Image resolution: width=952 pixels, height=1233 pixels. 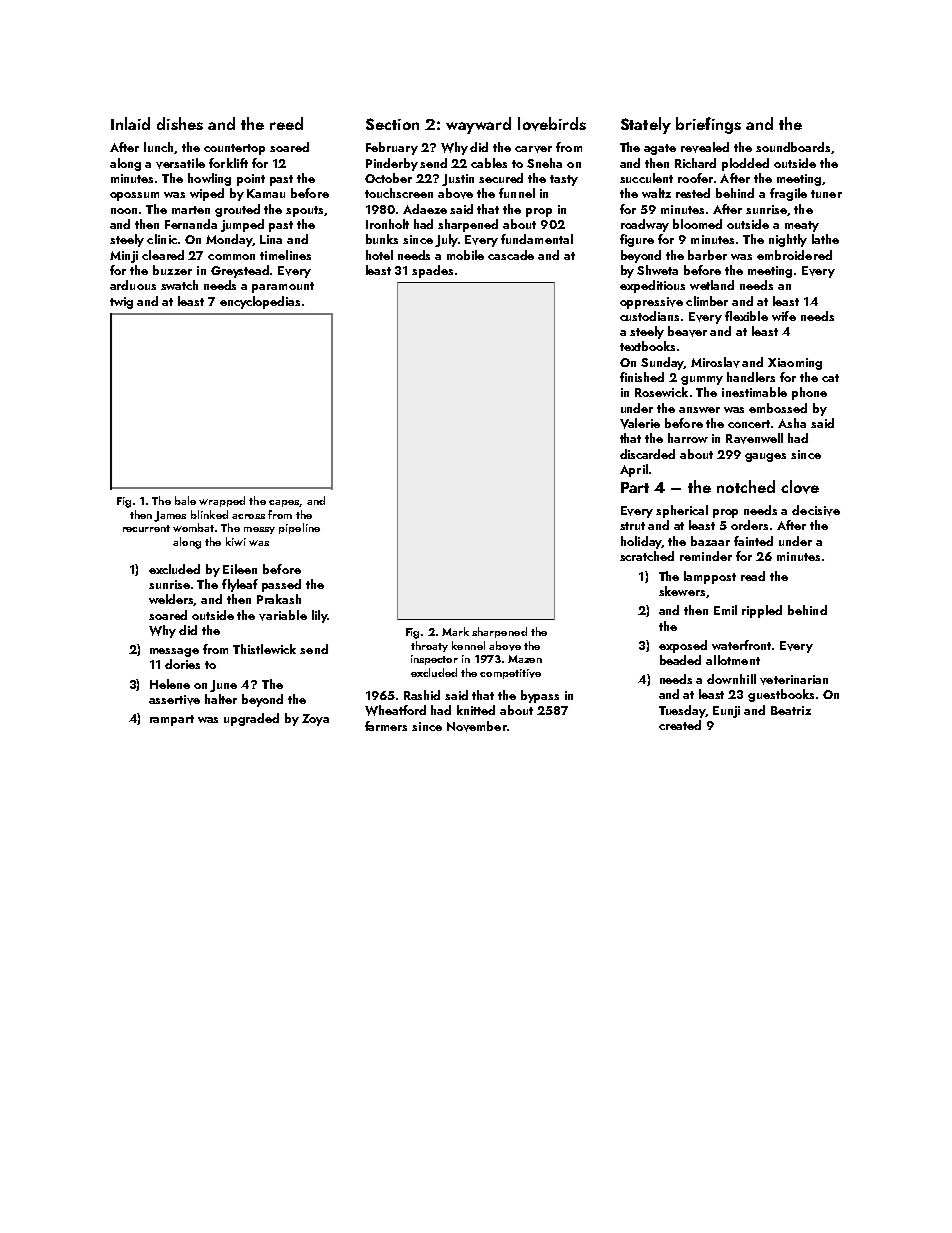 I want to click on exposed, so click(x=683, y=646).
